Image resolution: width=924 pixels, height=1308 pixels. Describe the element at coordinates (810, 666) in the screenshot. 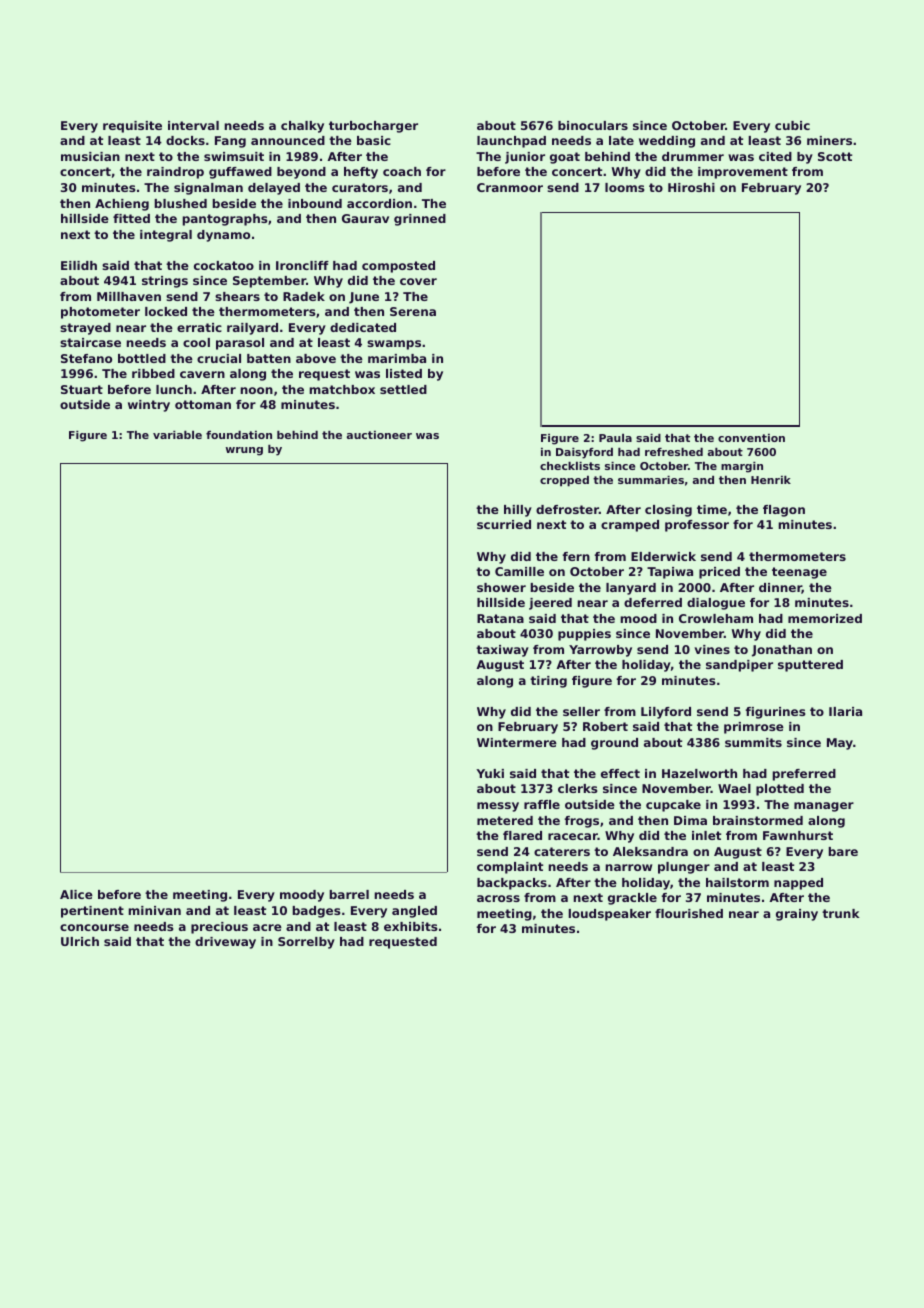

I see `sputtered` at that location.
